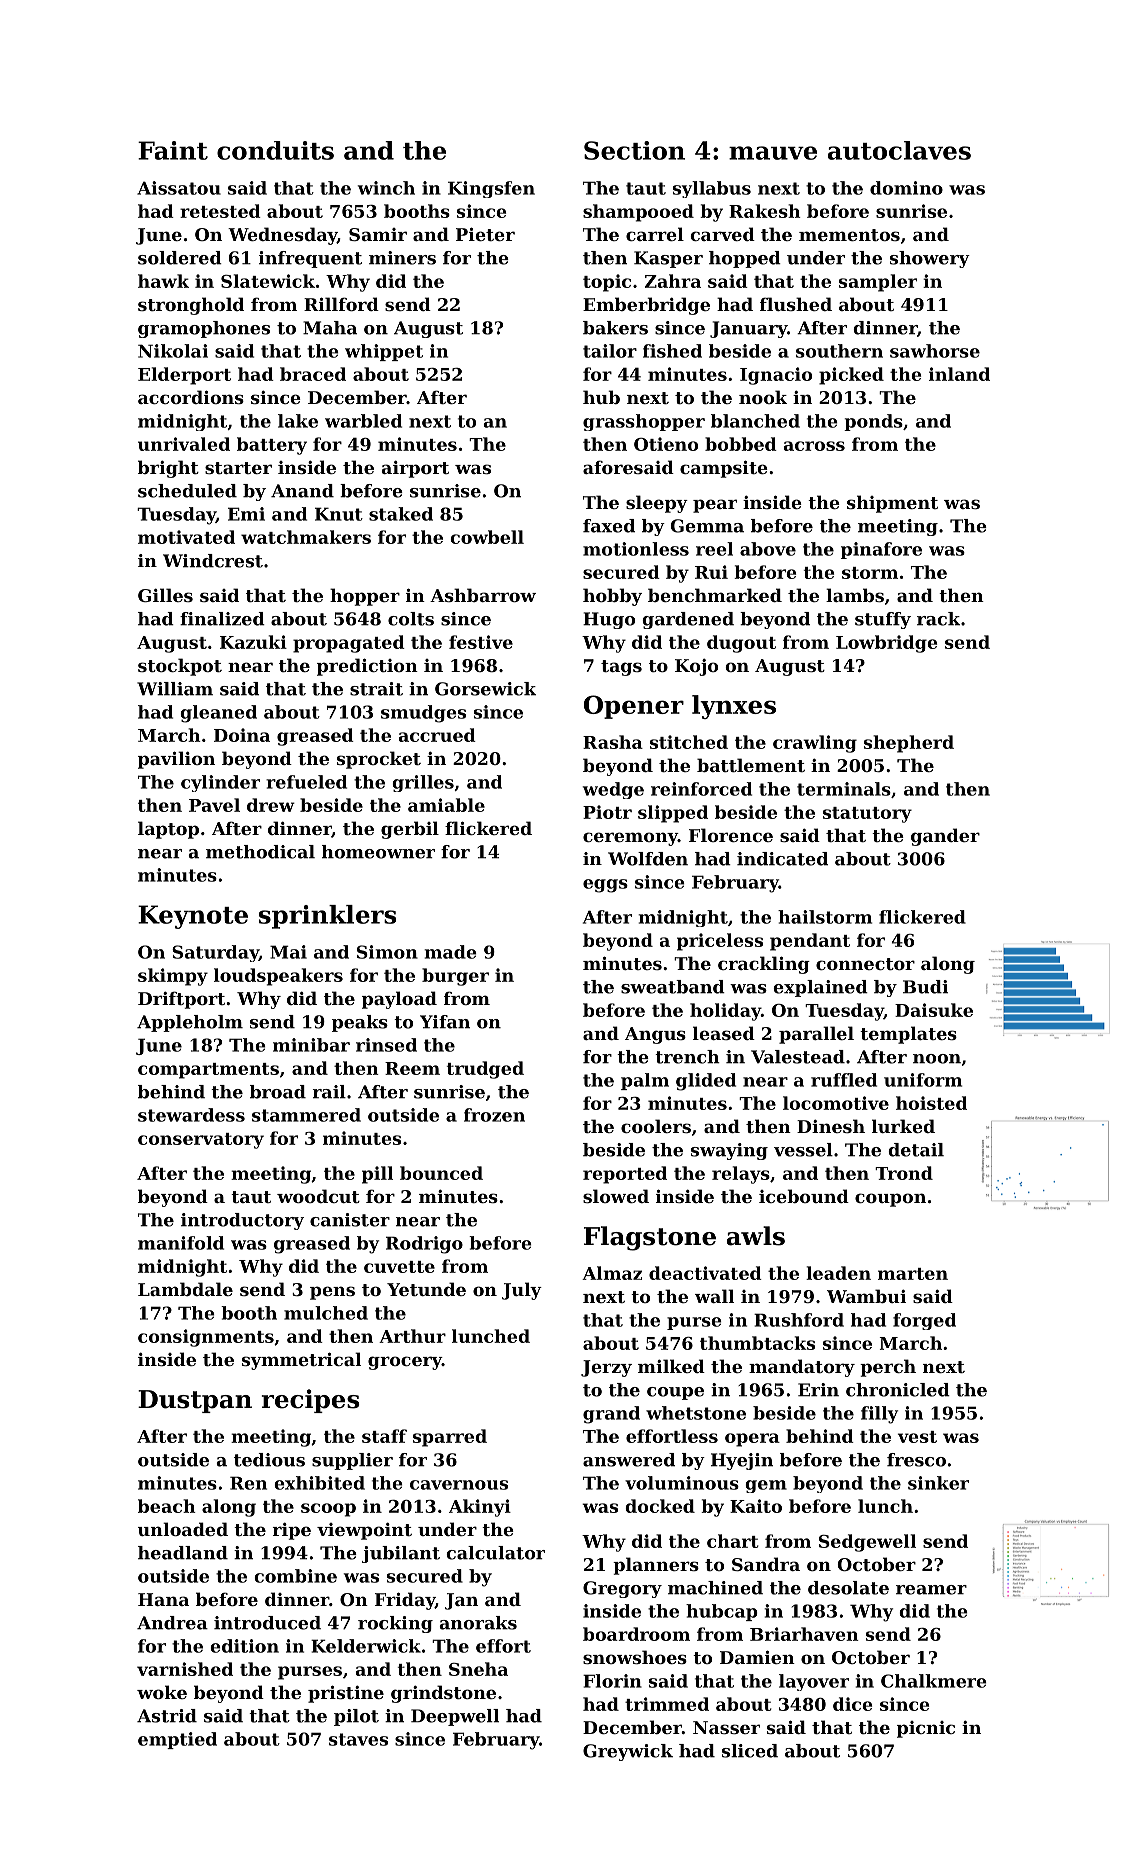 The width and height of the screenshot is (1128, 1858). What do you see at coordinates (181, 1243) in the screenshot?
I see `manifold` at bounding box center [181, 1243].
